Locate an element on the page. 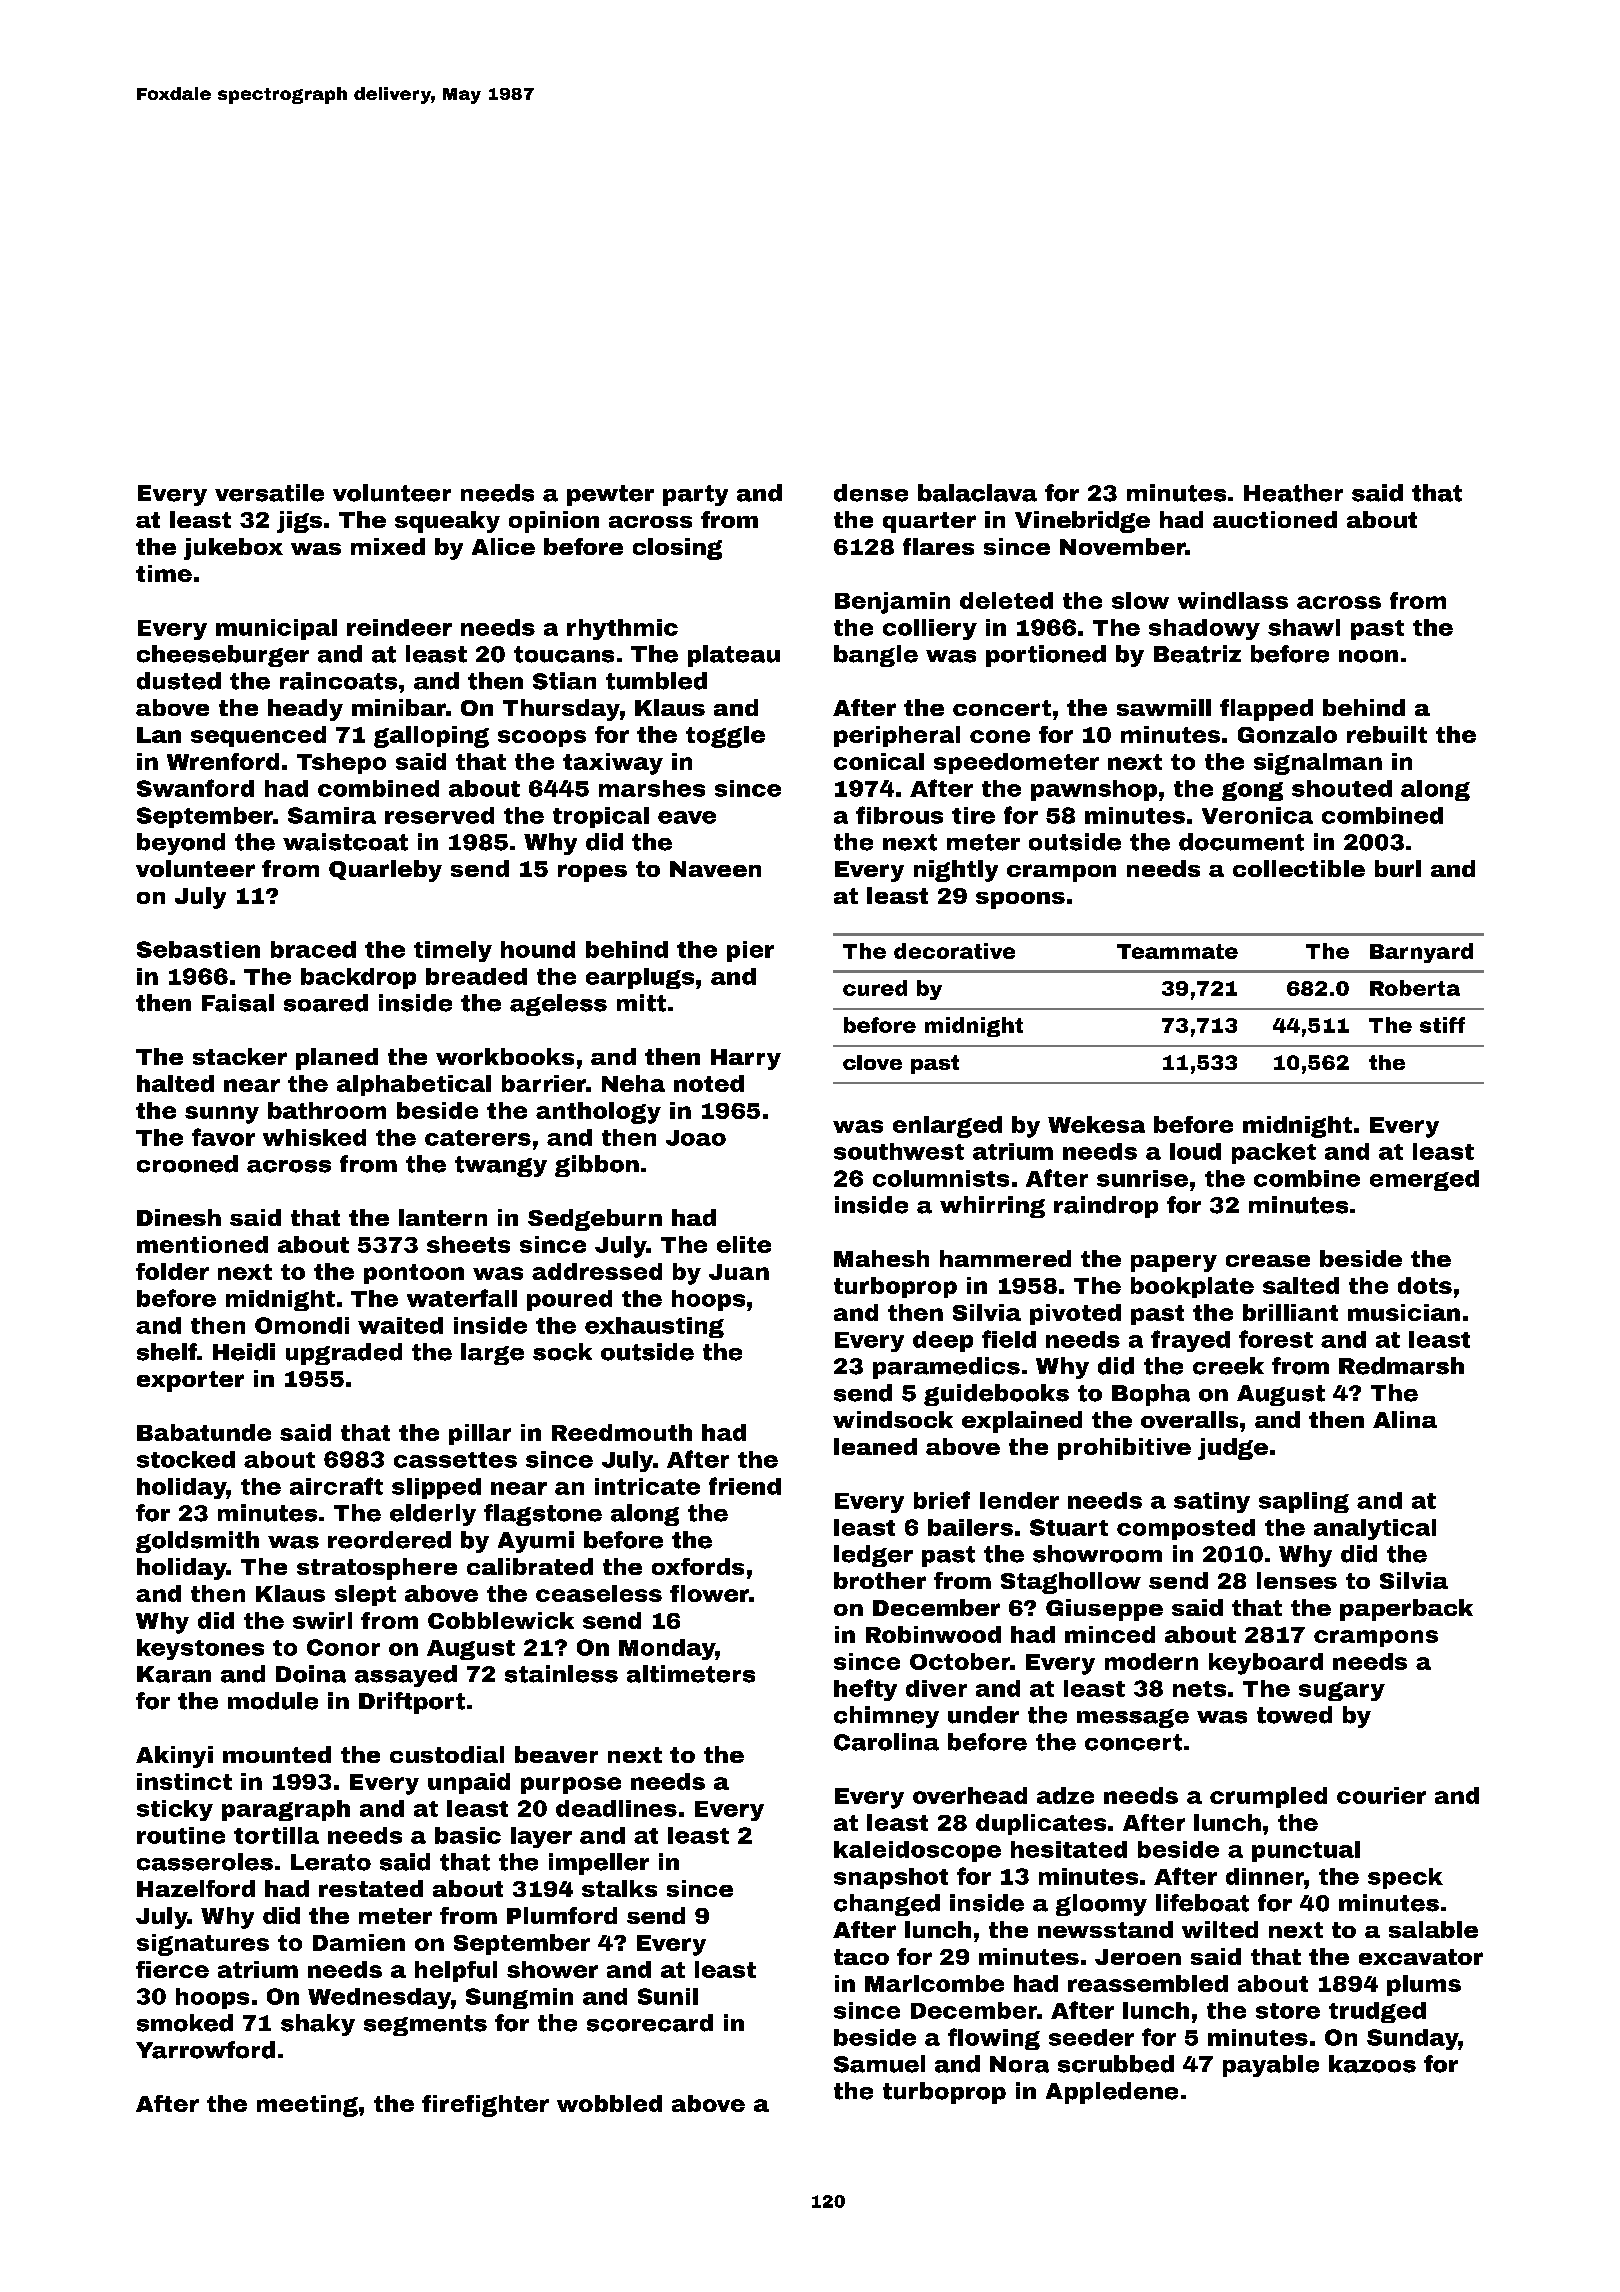  planed is located at coordinates (337, 1059).
